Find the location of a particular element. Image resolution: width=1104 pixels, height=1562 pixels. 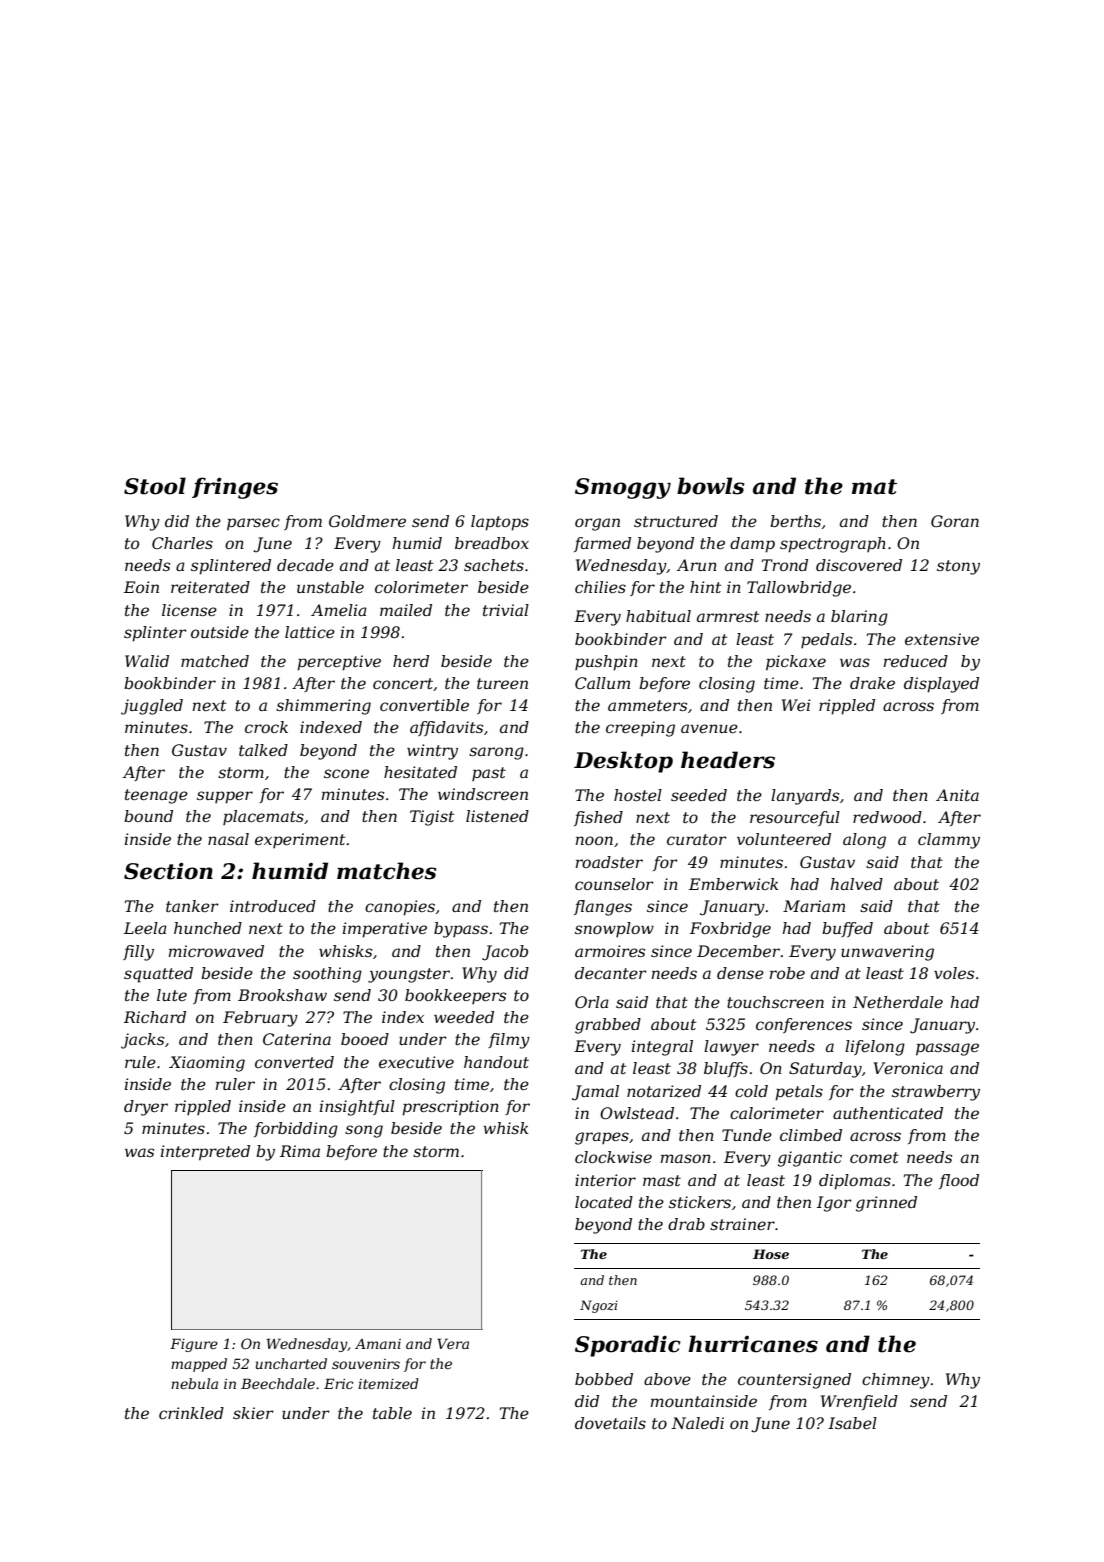

Isabel is located at coordinates (852, 1423).
